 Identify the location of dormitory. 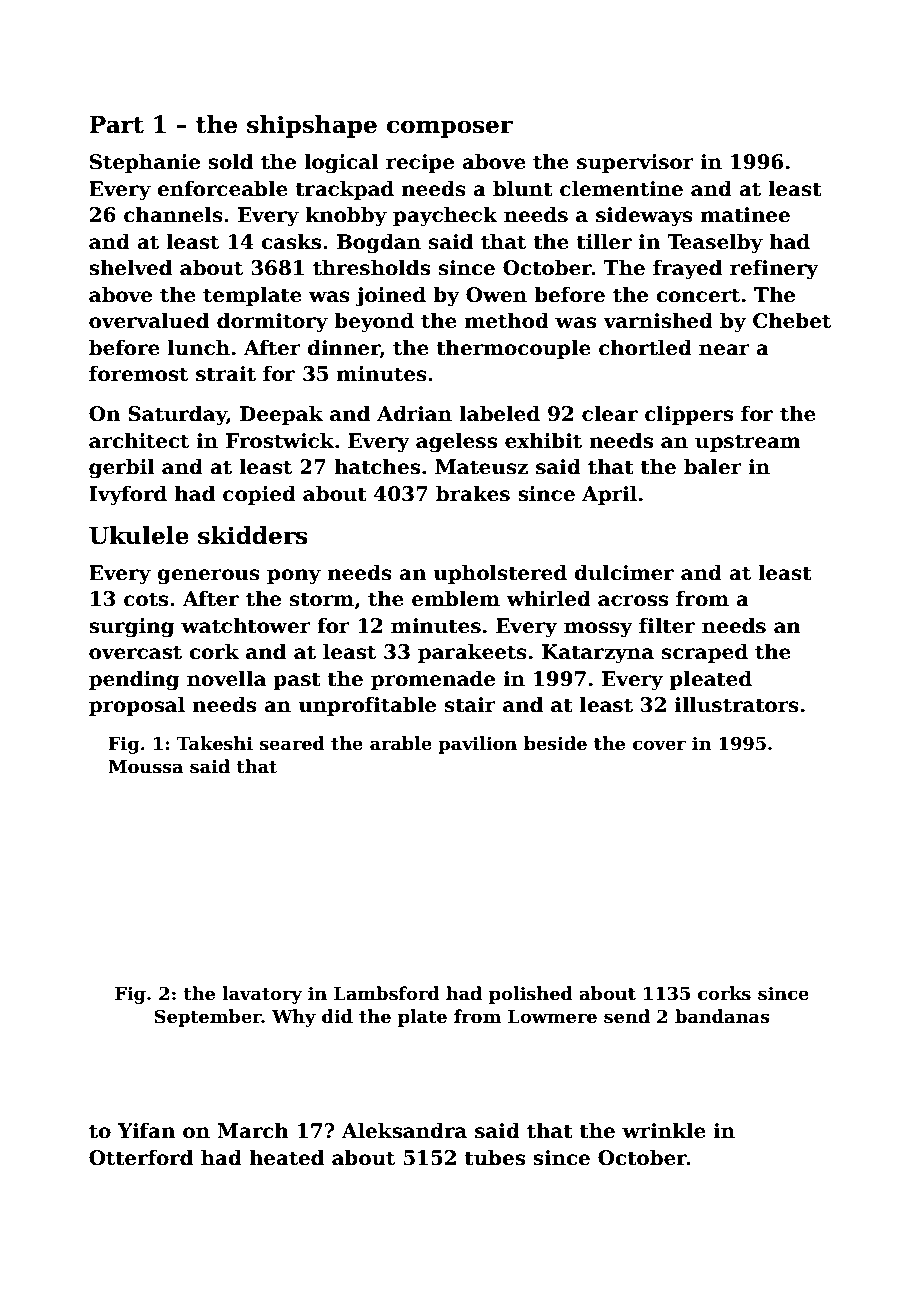
(272, 322).
